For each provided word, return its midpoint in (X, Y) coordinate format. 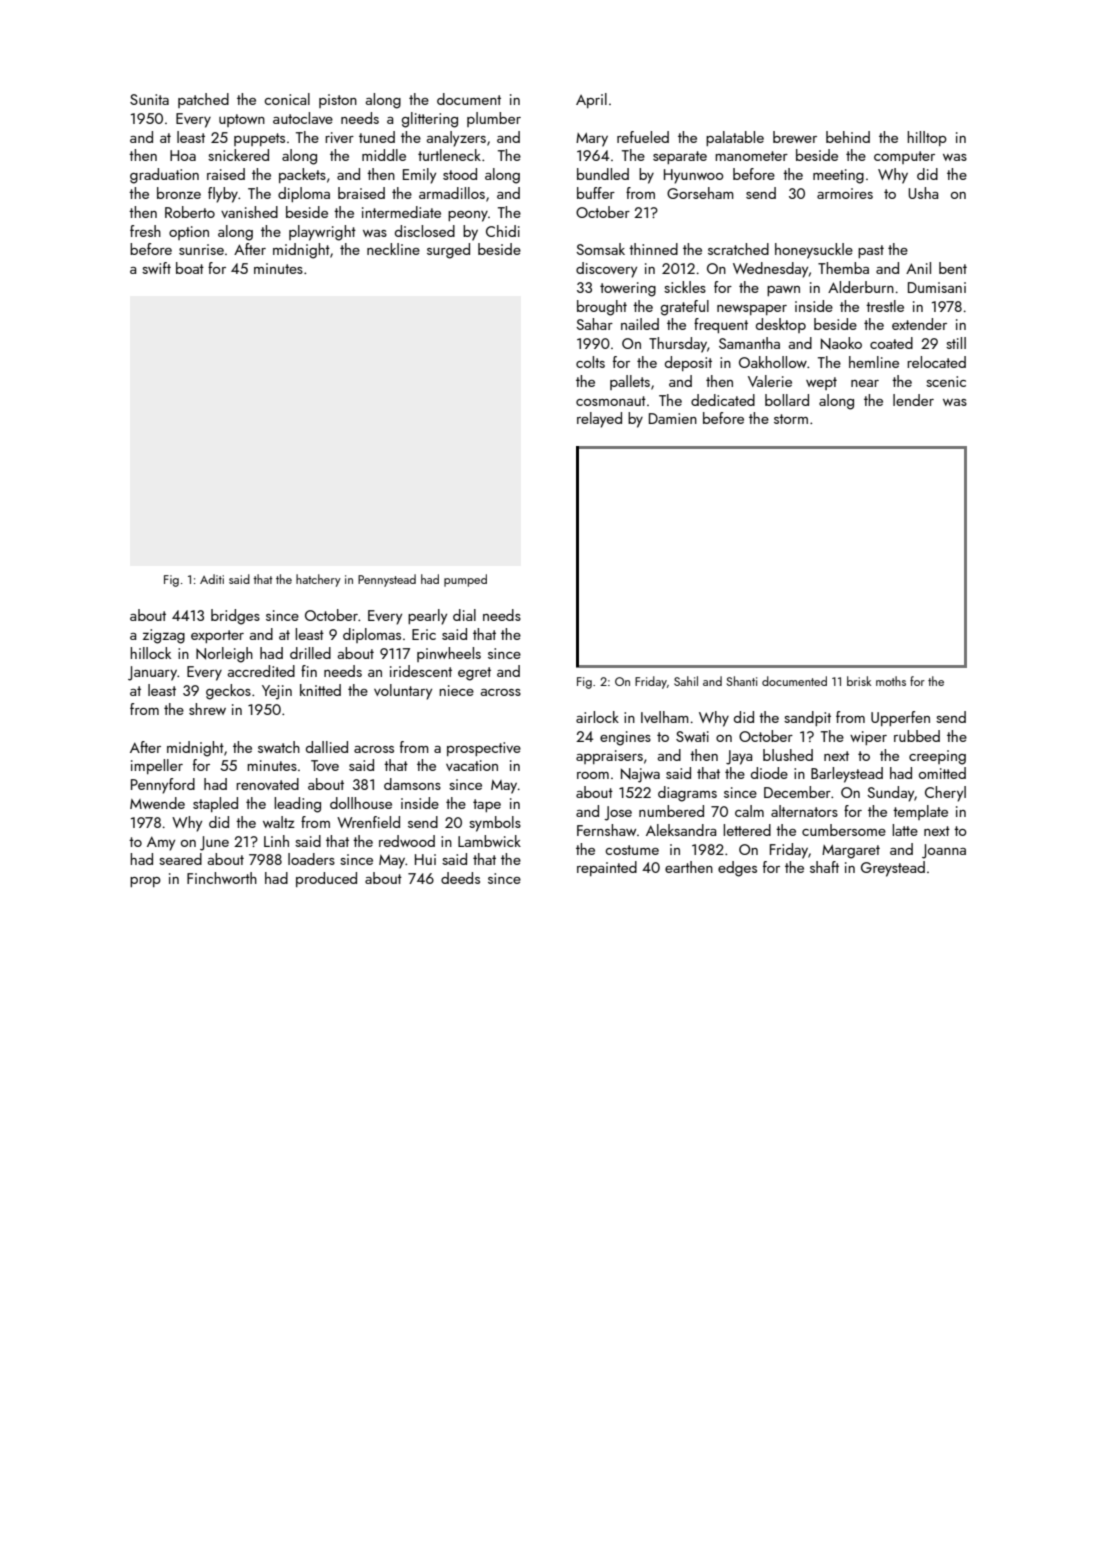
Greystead (893, 869)
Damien (673, 418)
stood (460, 174)
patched (203, 100)
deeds (460, 878)
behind (848, 137)
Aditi (212, 579)
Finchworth (222, 878)
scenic (946, 381)
